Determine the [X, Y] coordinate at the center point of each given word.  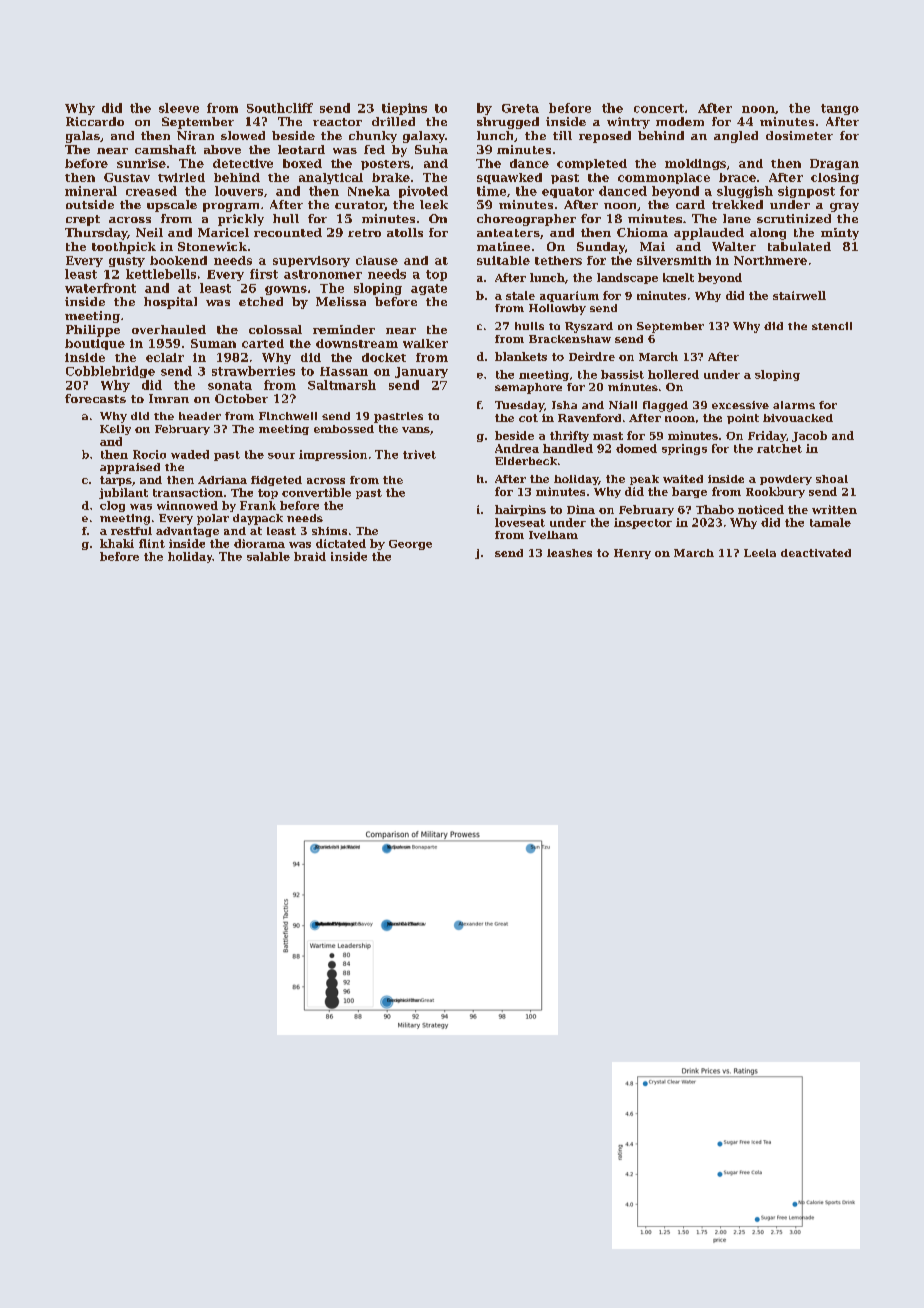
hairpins [520, 510]
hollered [673, 374]
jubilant [123, 493]
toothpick [124, 248]
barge [689, 492]
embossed [344, 429]
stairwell [799, 295]
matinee [503, 246]
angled [736, 137]
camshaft [165, 149]
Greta [520, 108]
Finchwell [288, 416]
